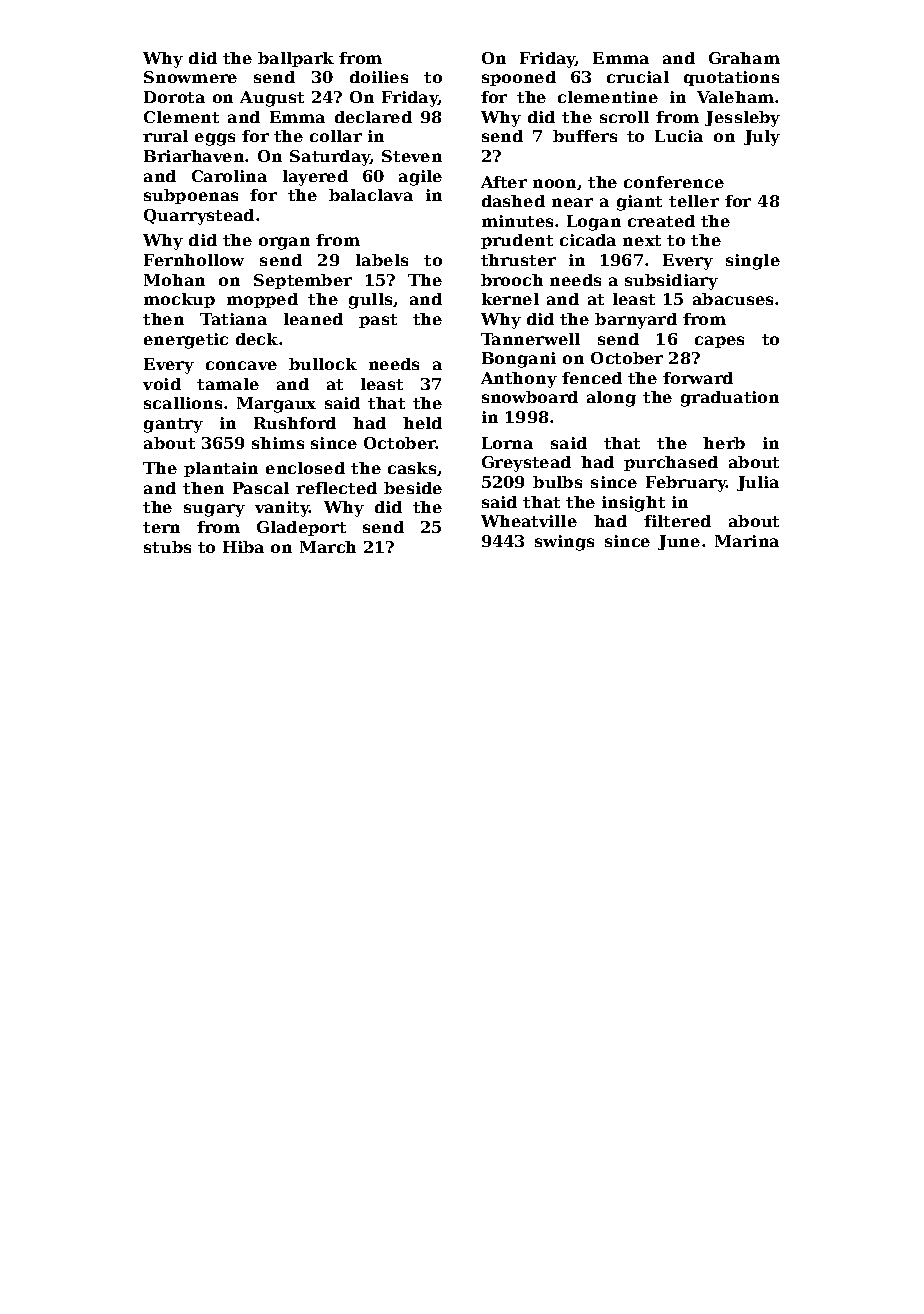 Image resolution: width=924 pixels, height=1314 pixels. What do you see at coordinates (564, 543) in the screenshot?
I see `swings` at bounding box center [564, 543].
